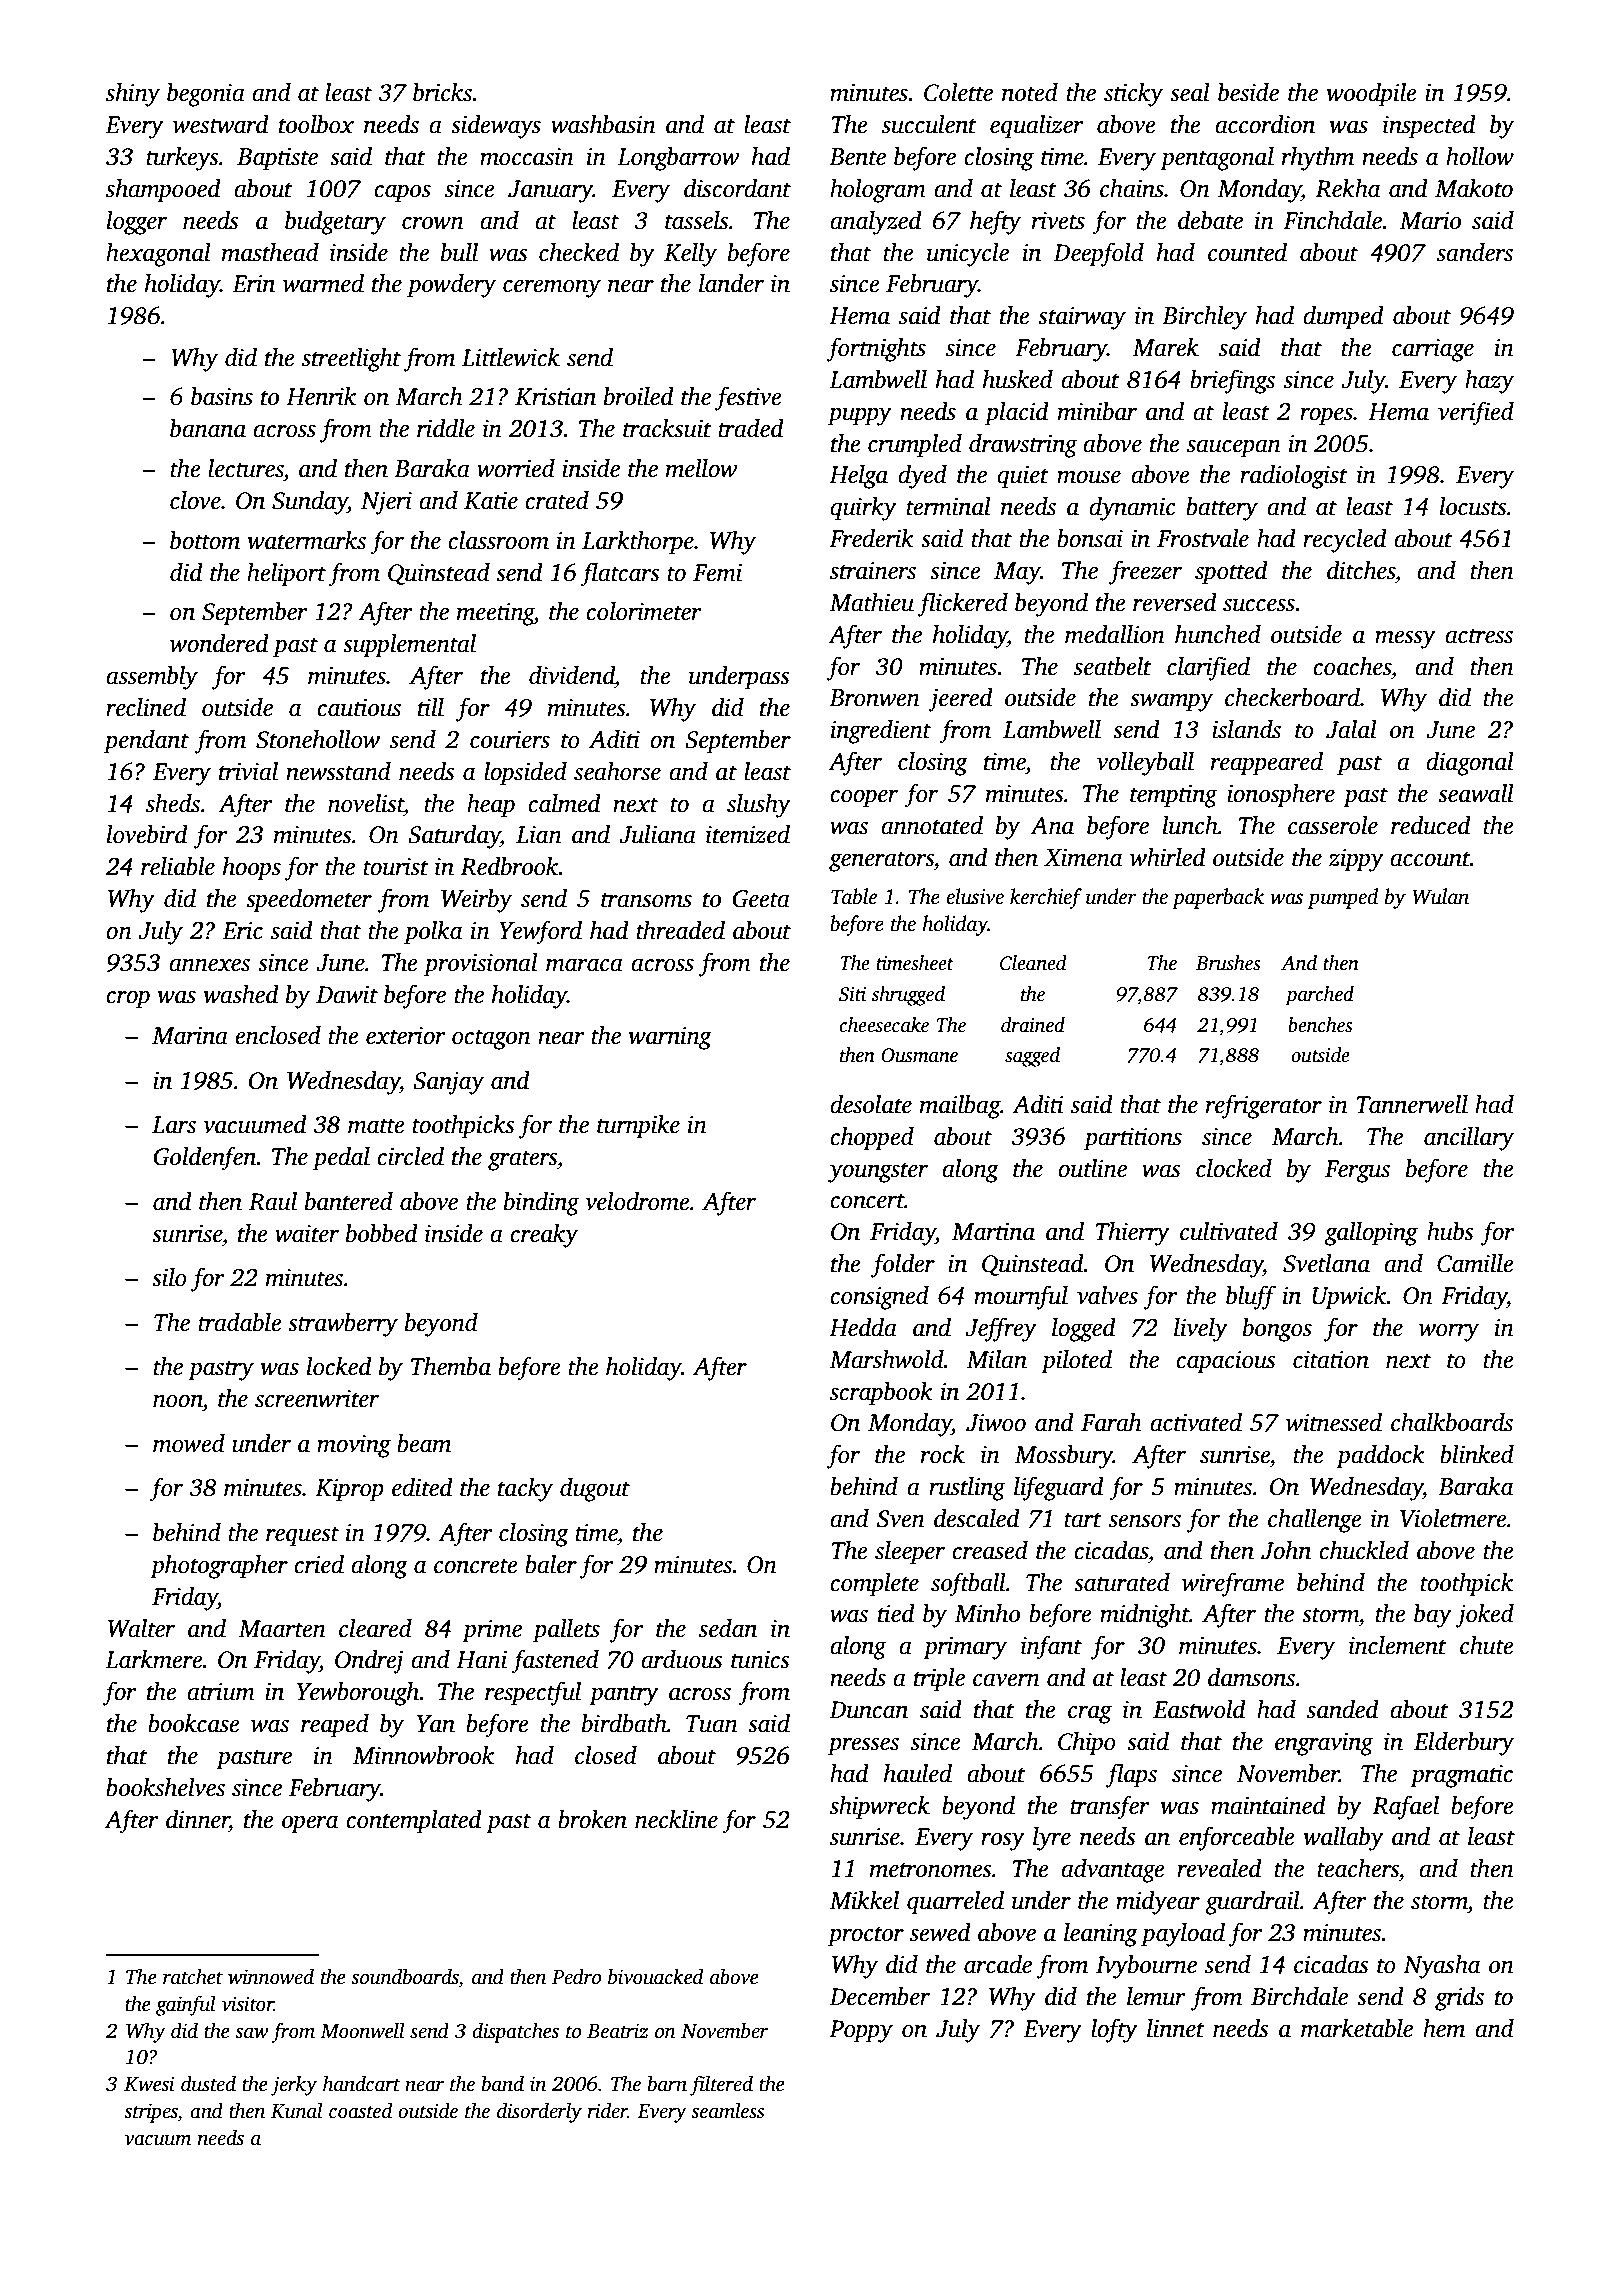 The image size is (1620, 2292). I want to click on crop, so click(128, 1000).
